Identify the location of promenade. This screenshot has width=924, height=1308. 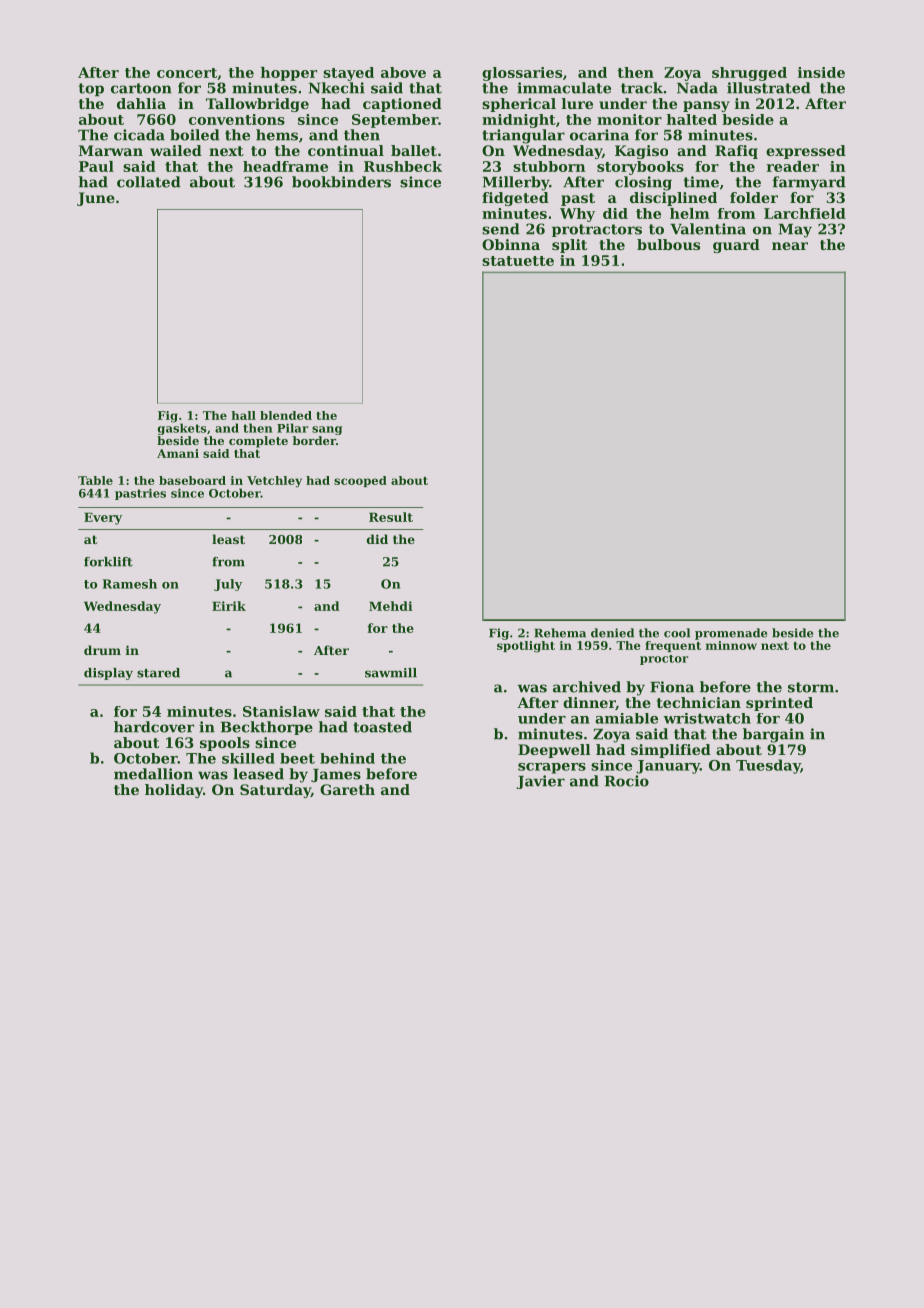
(731, 634).
